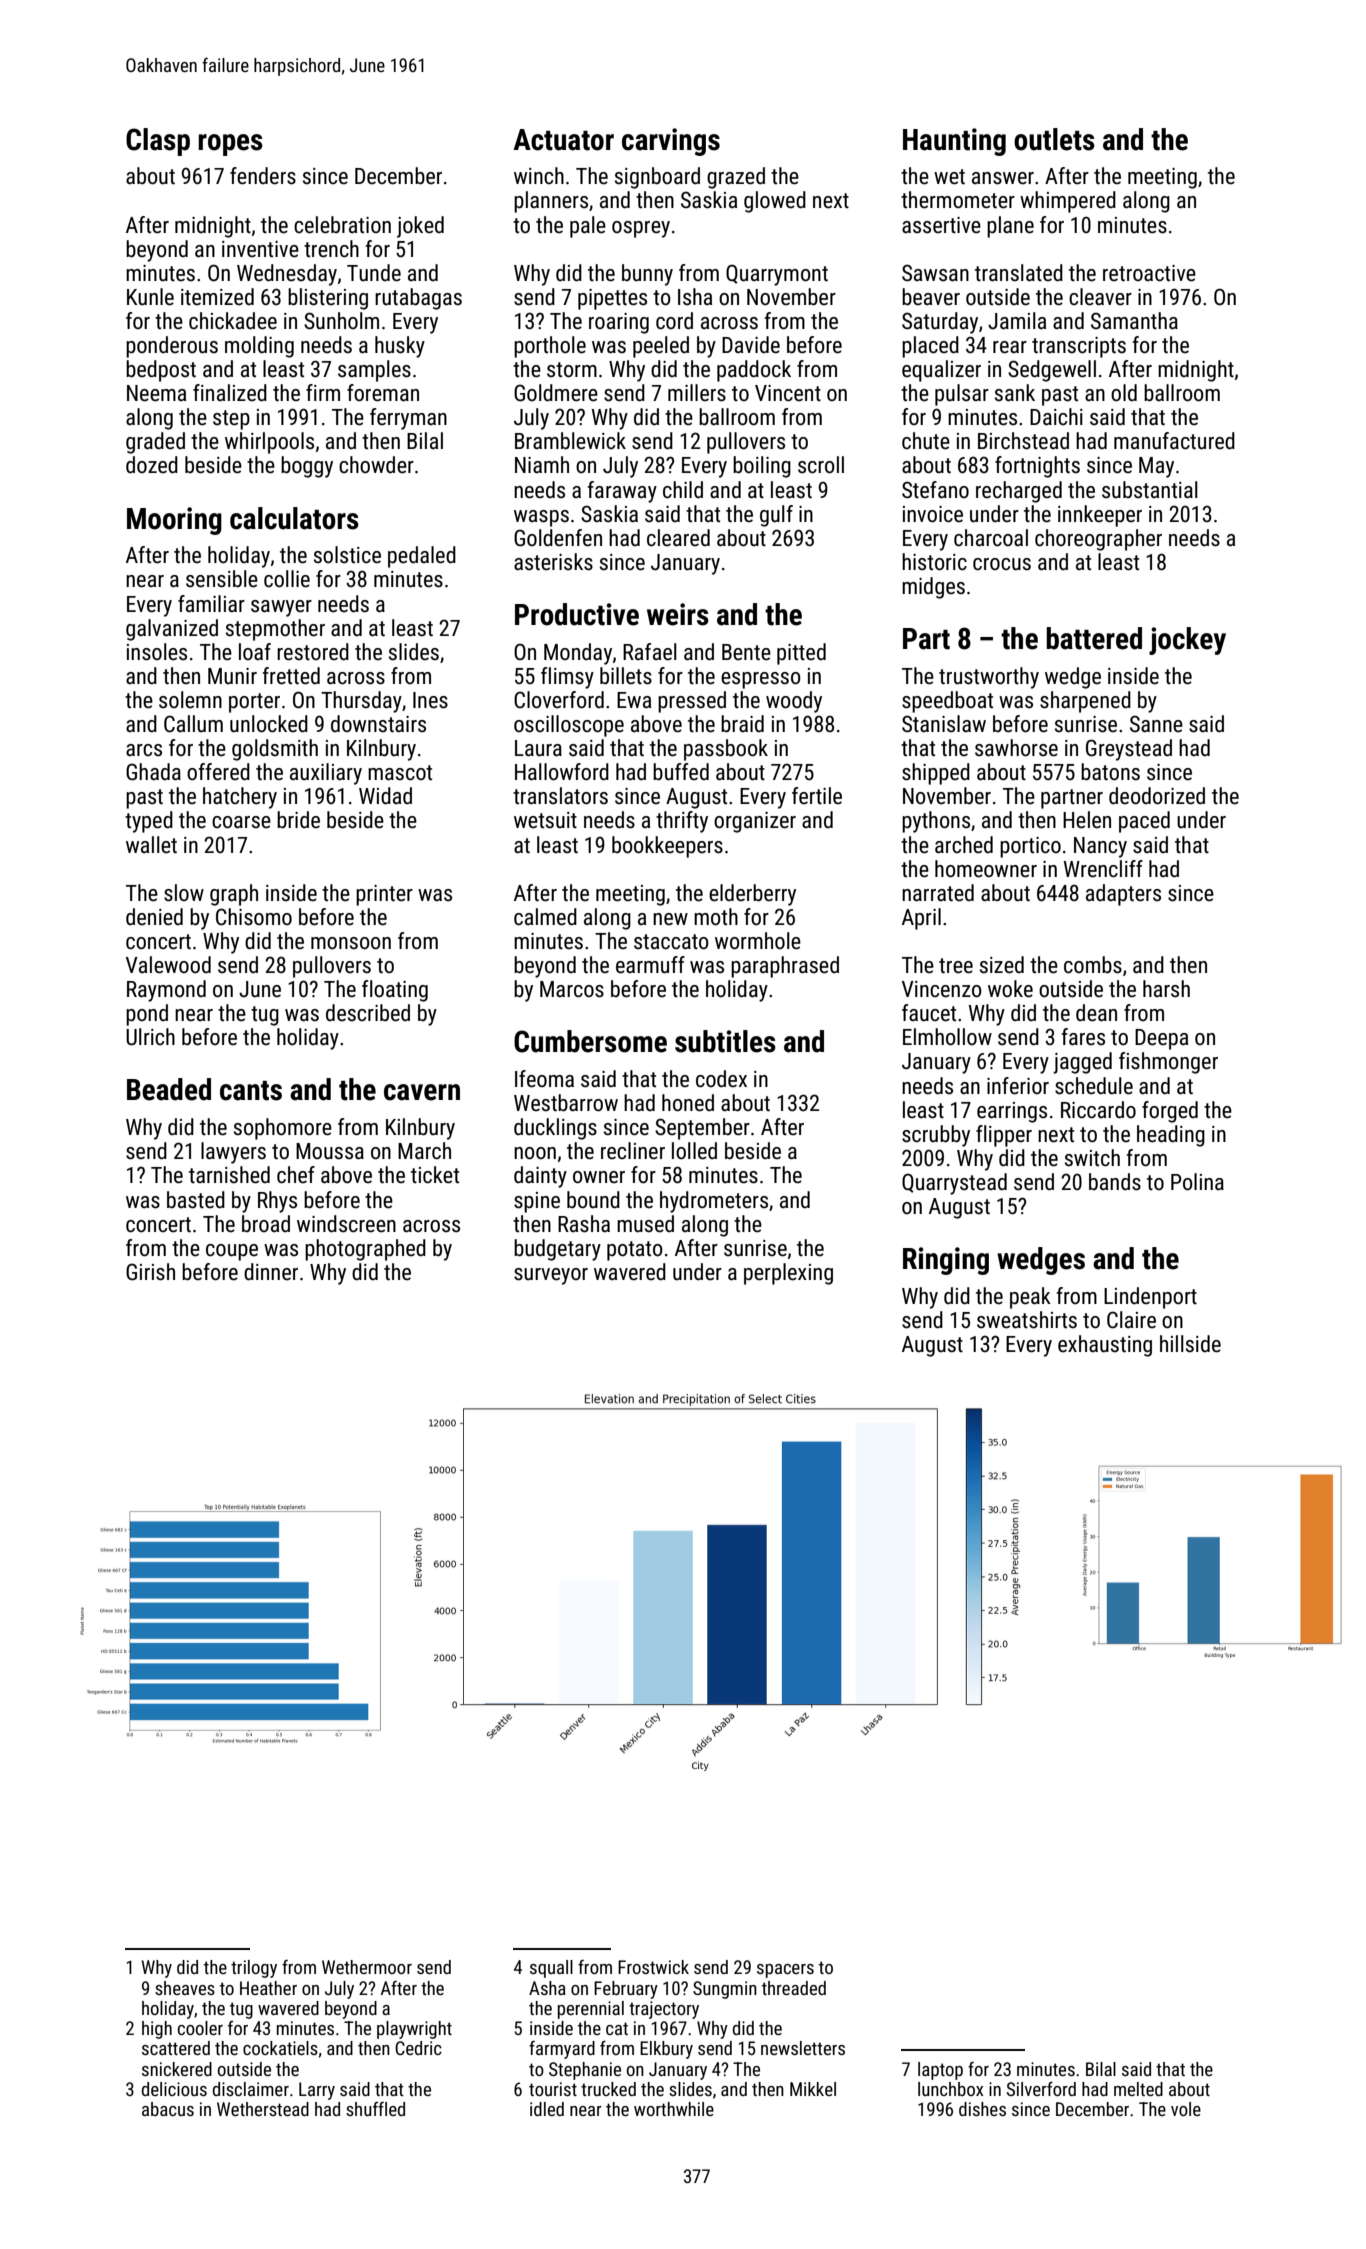 The width and height of the page is (1366, 2249). I want to click on Ulrich, so click(150, 1037).
